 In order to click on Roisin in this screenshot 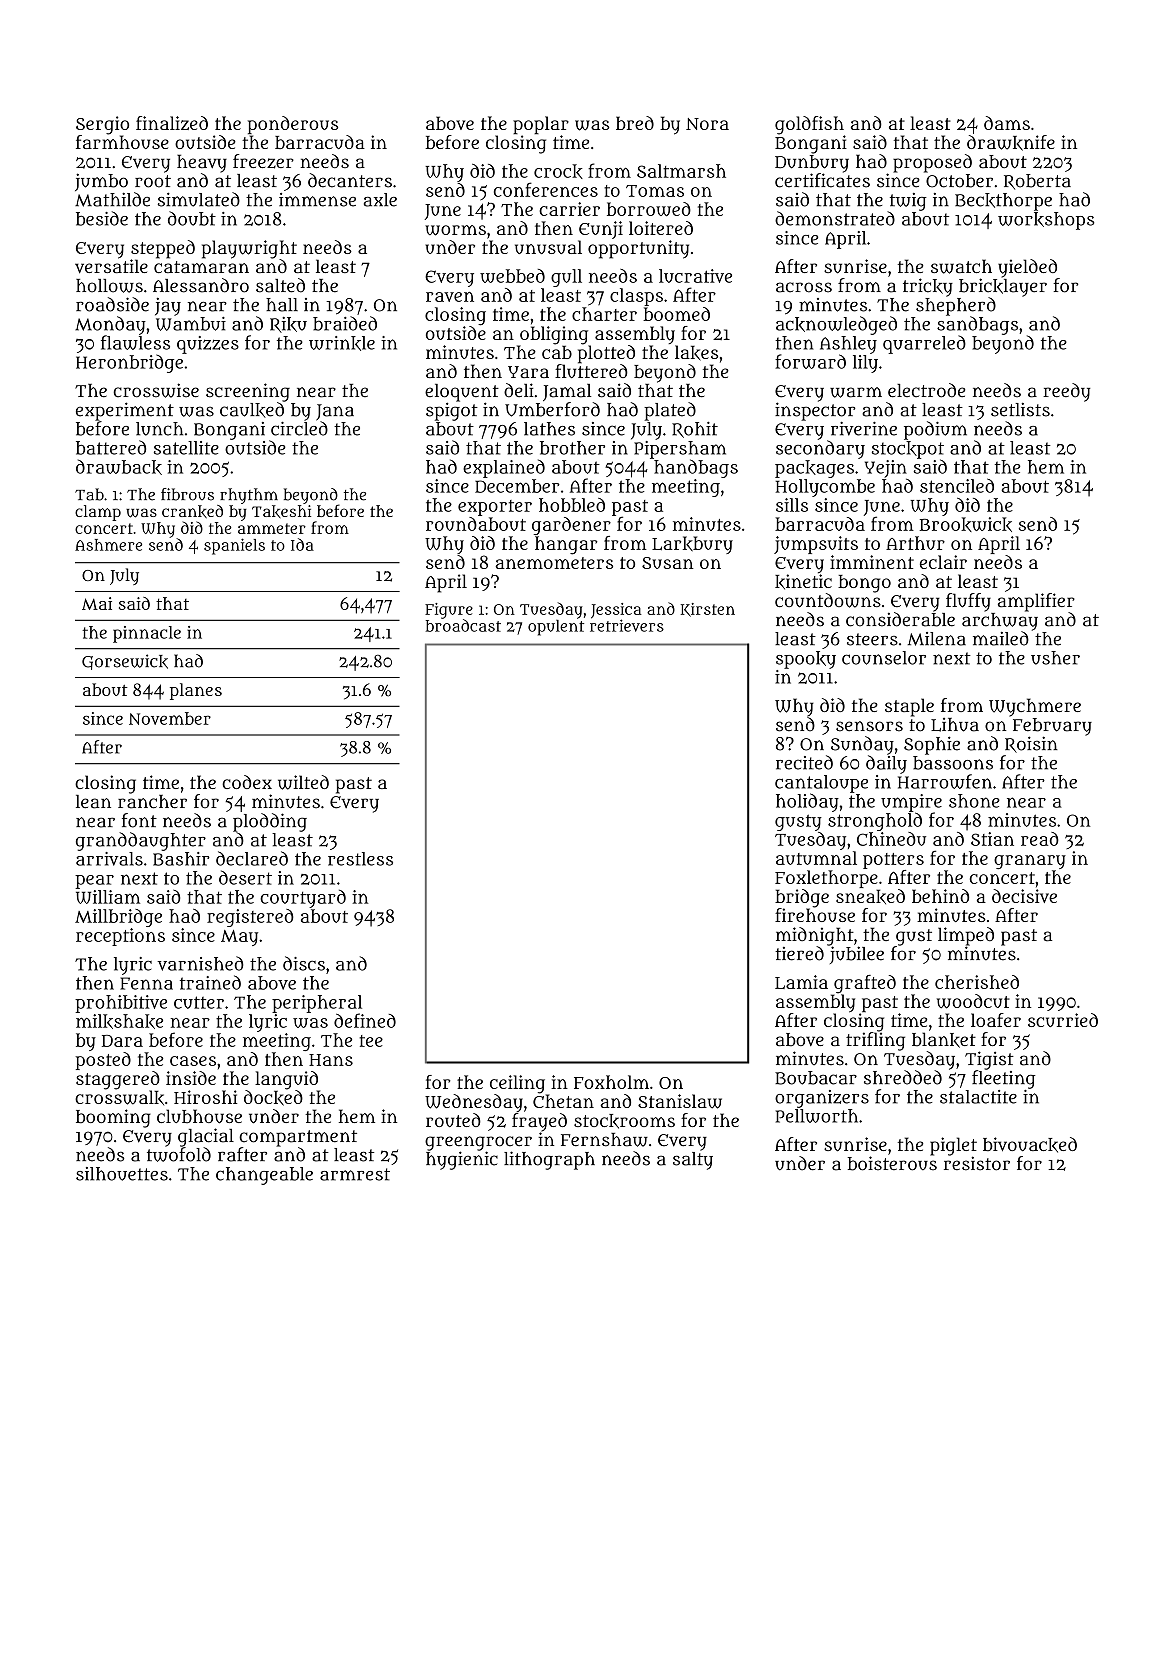, I will do `click(1031, 744)`.
